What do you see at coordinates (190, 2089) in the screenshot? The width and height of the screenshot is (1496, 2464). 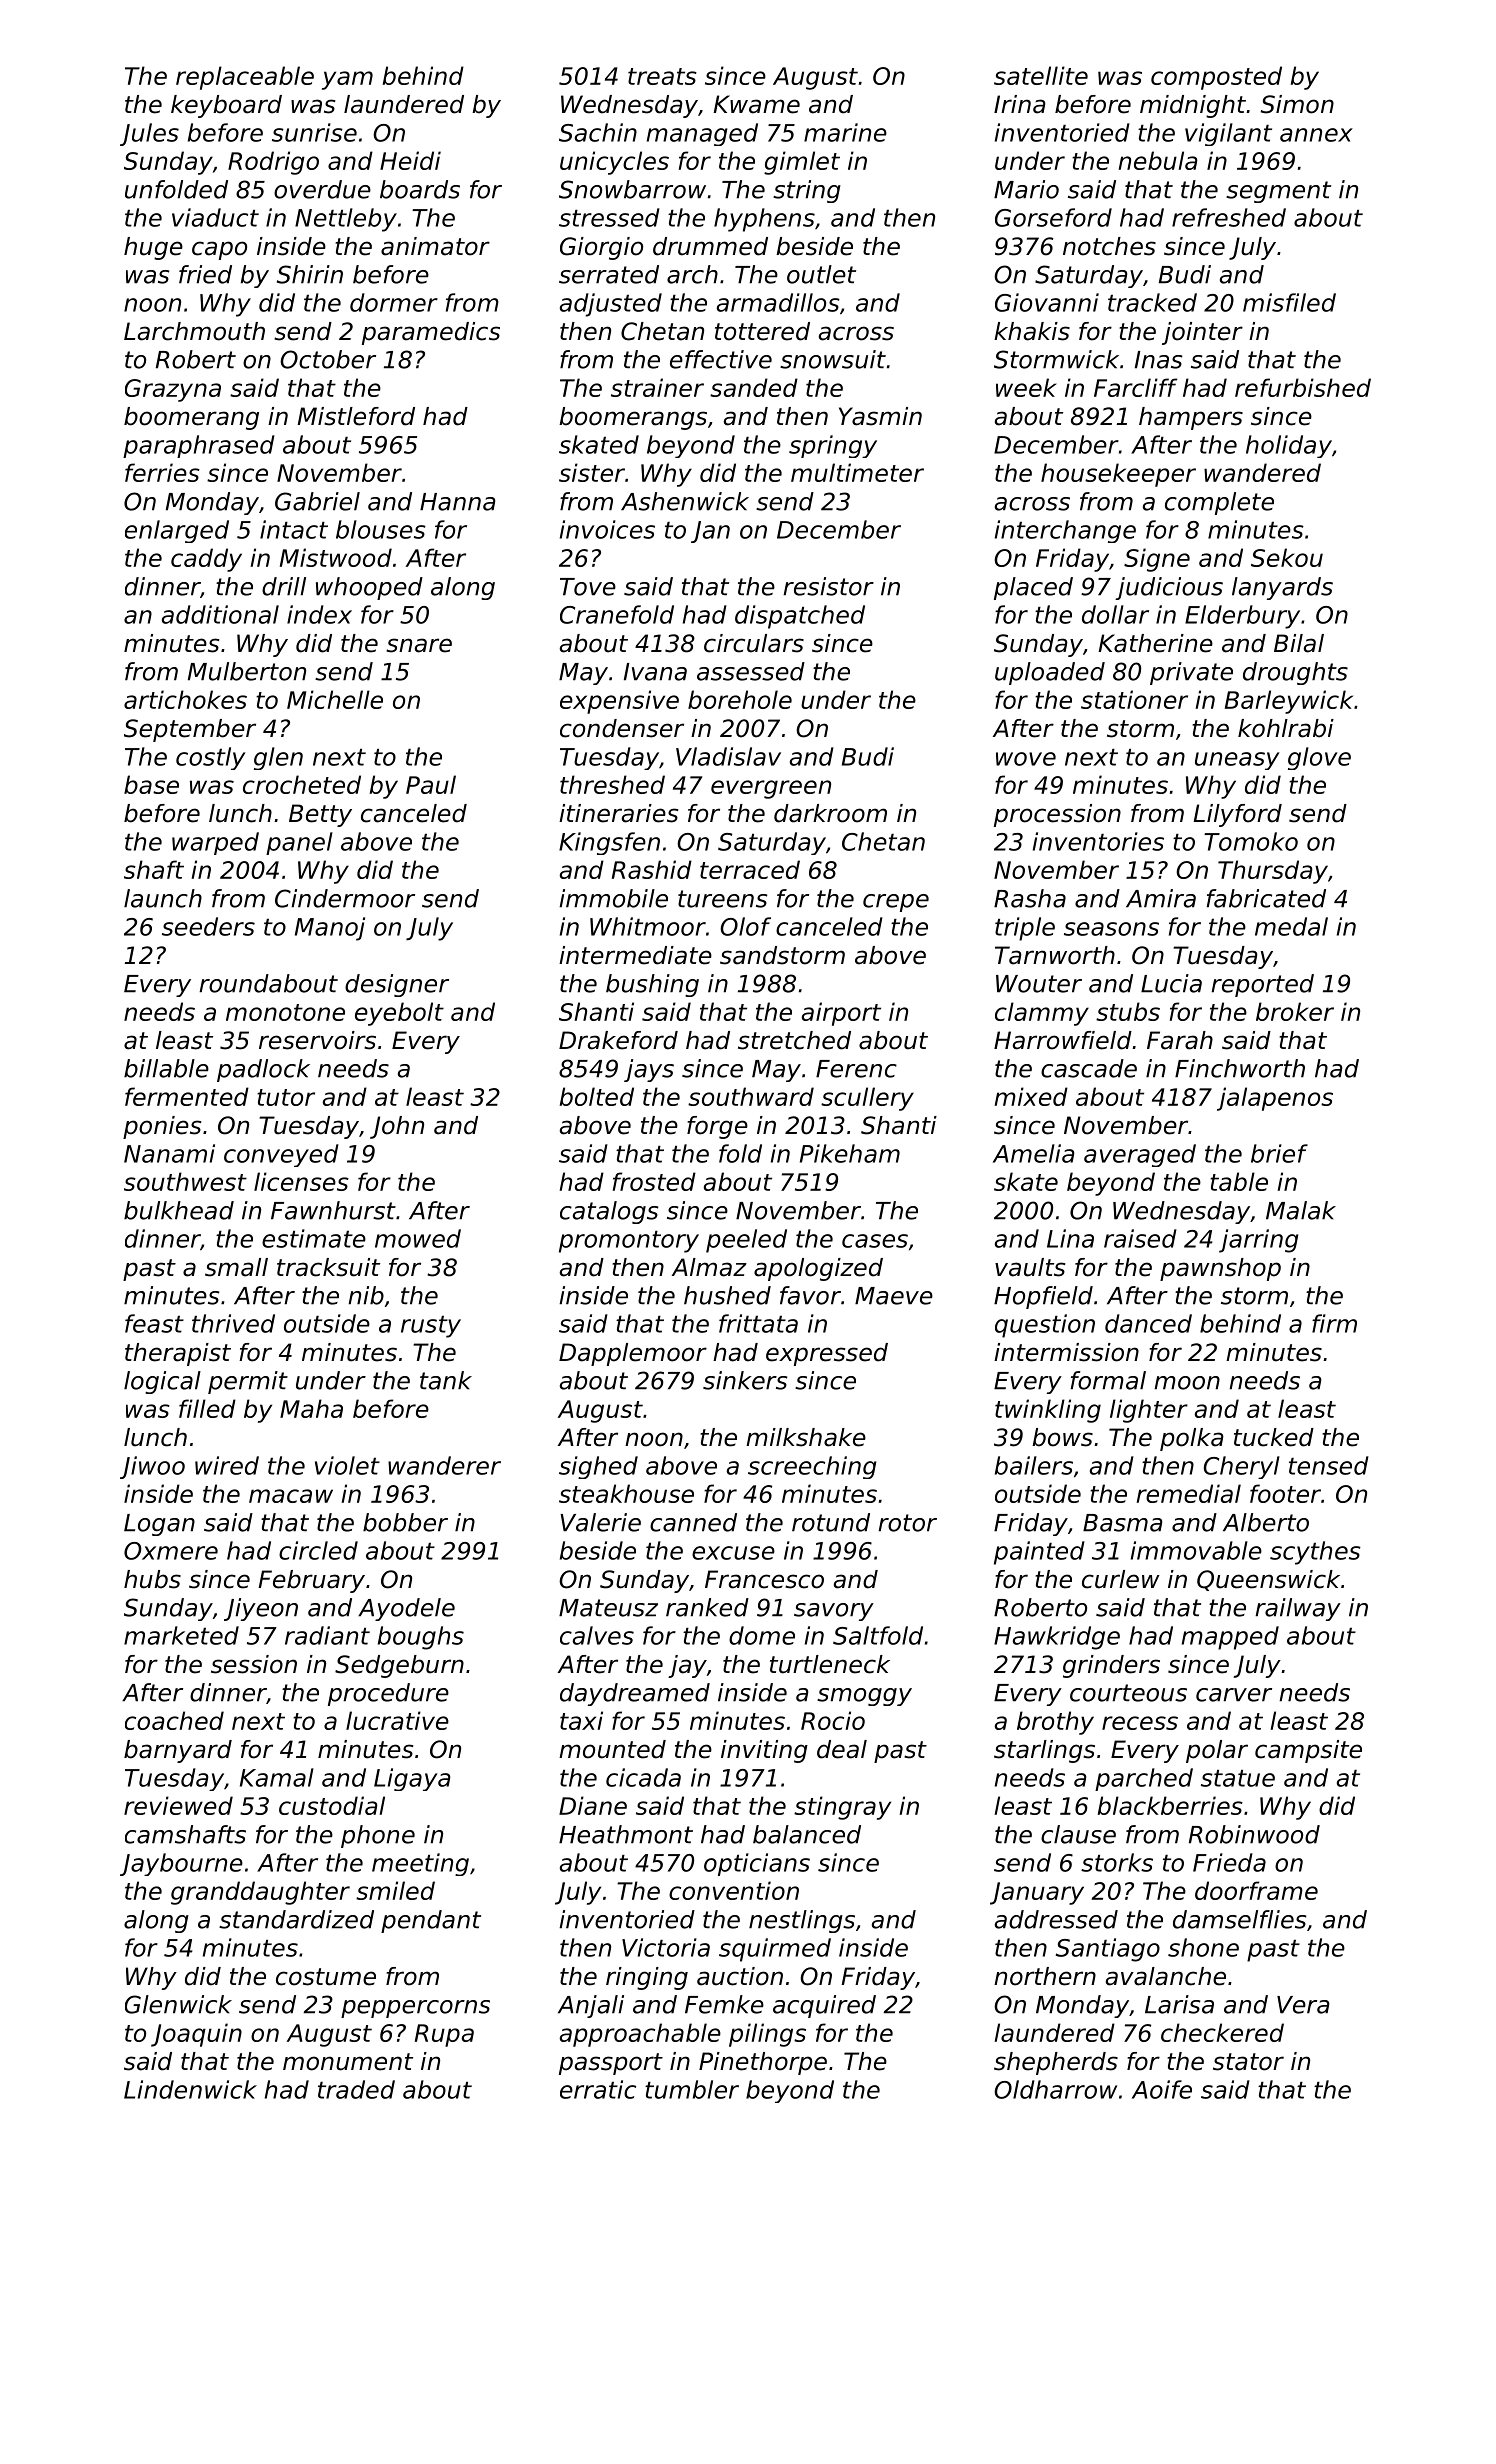 I see `Lindenwick` at bounding box center [190, 2089].
